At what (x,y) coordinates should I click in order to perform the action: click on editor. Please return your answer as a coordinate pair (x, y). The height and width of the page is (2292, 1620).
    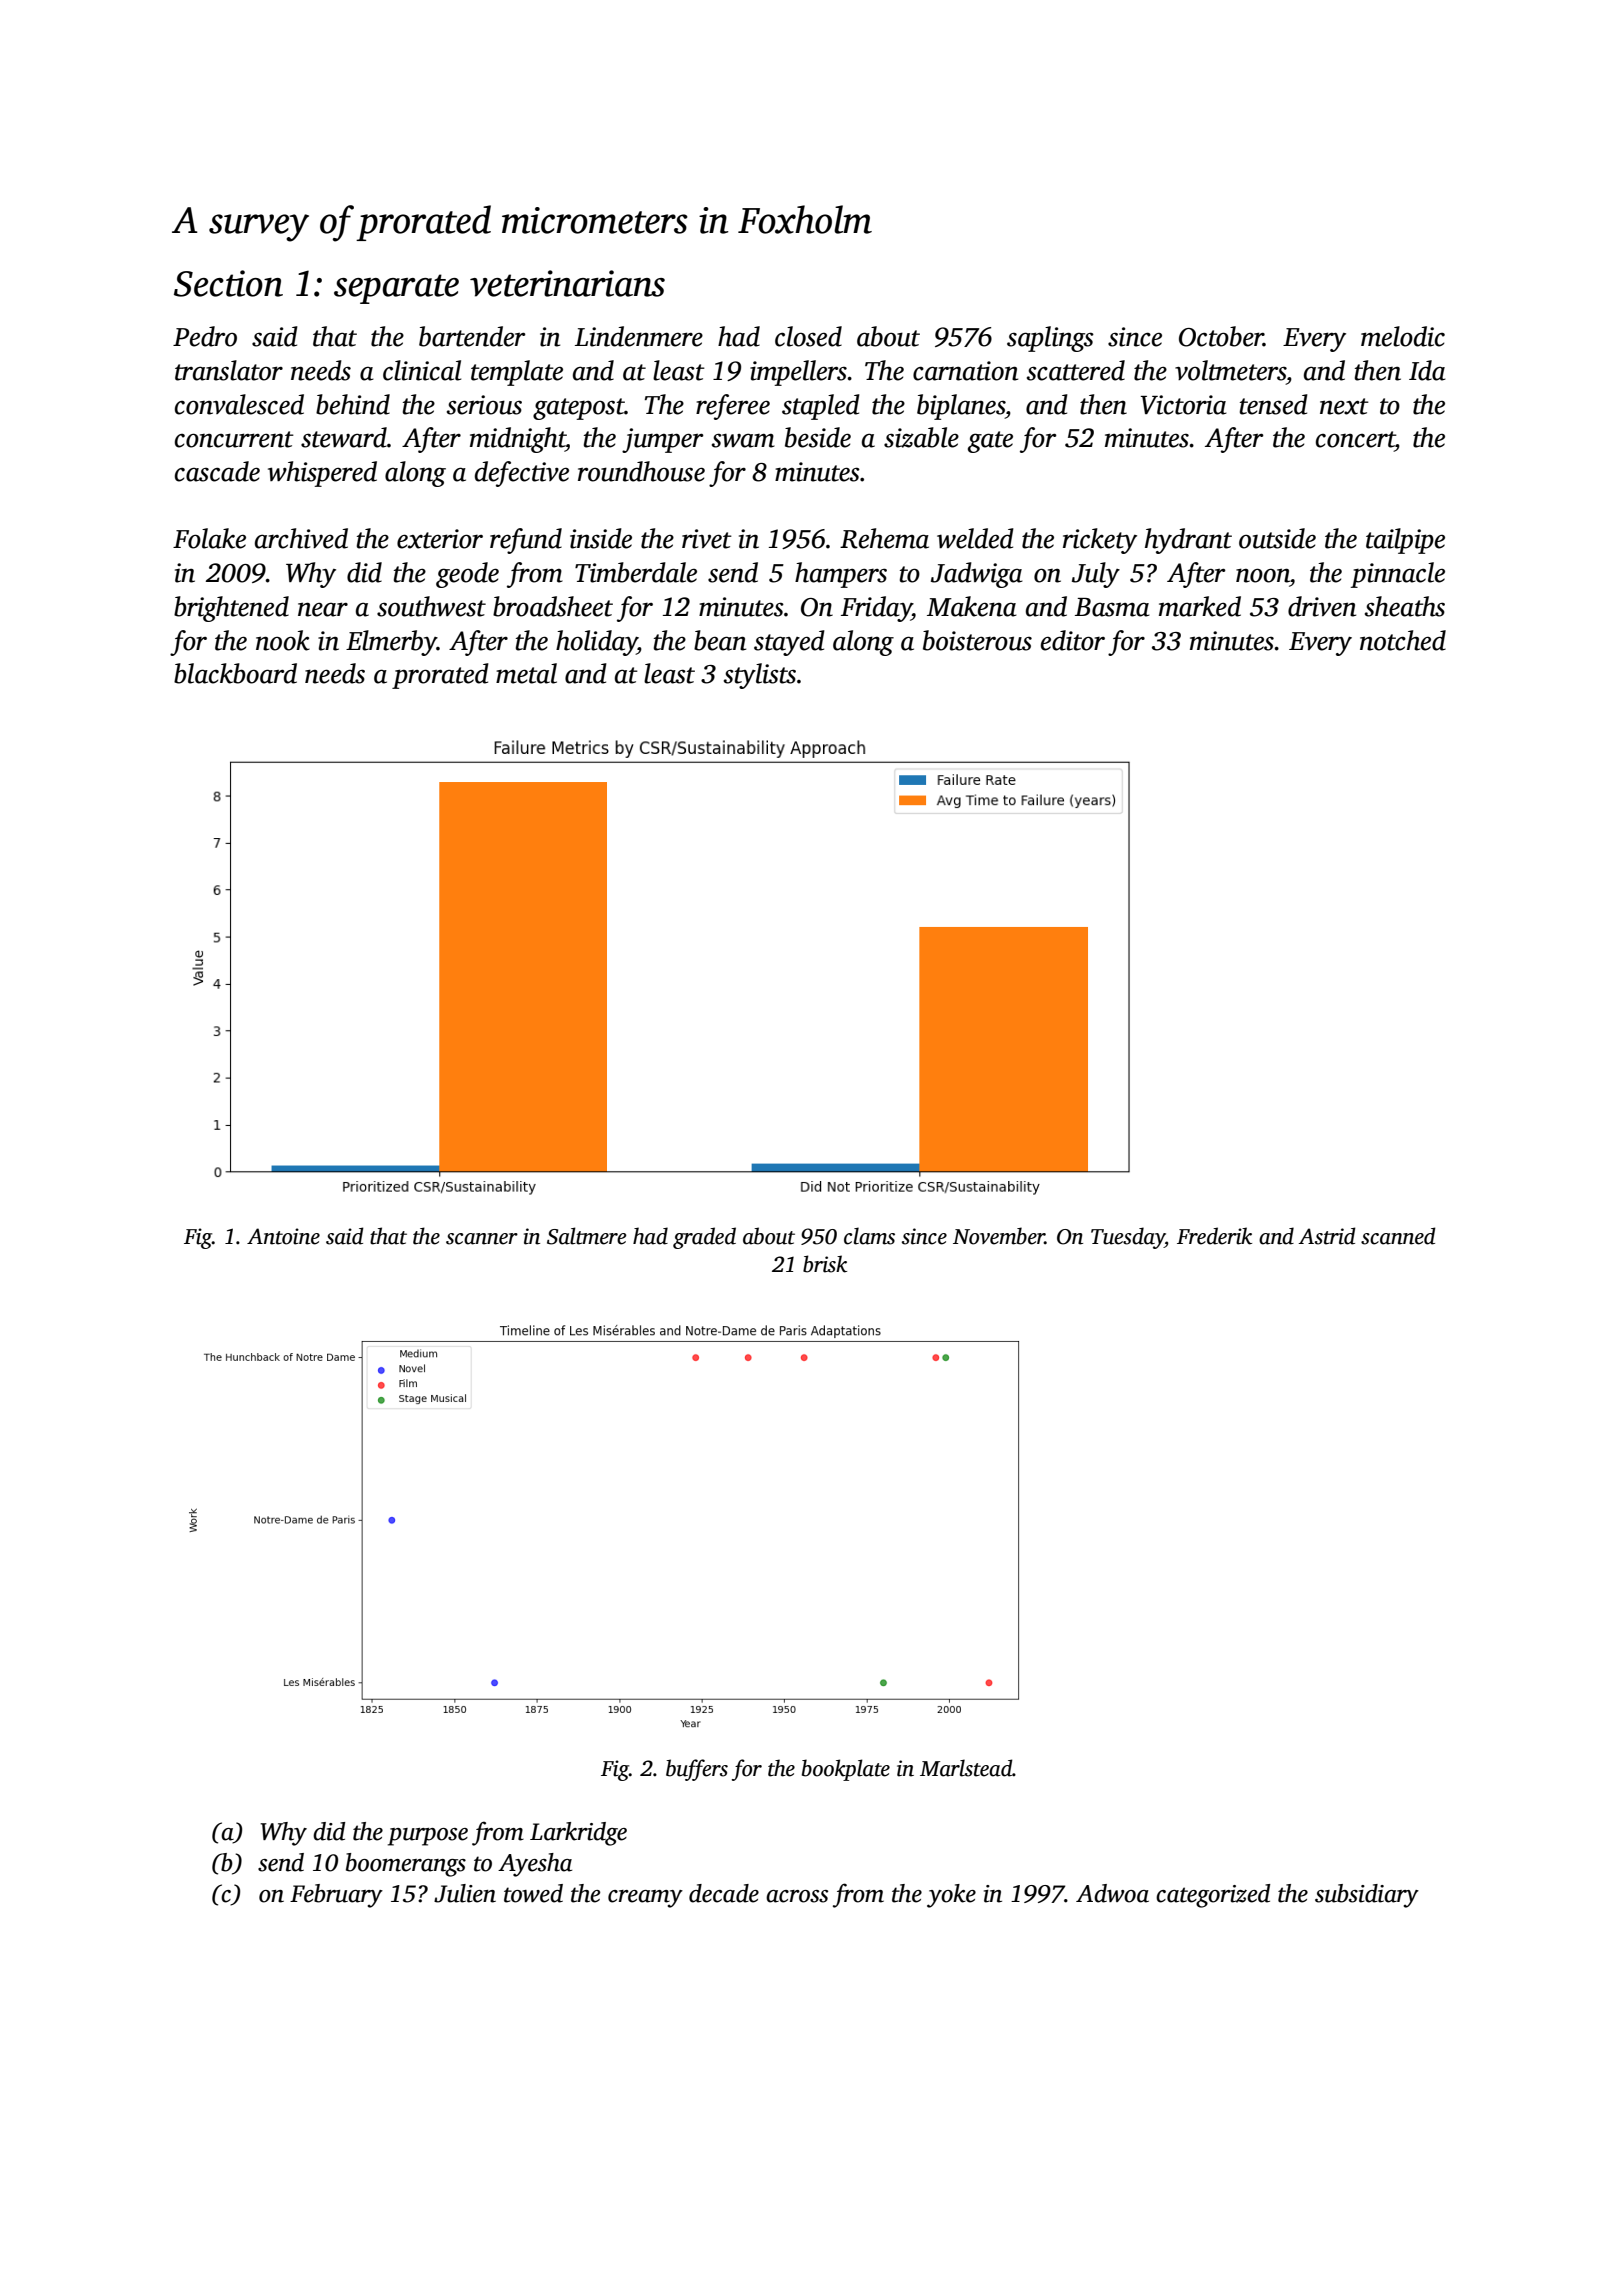
    Looking at the image, I should click on (1073, 640).
